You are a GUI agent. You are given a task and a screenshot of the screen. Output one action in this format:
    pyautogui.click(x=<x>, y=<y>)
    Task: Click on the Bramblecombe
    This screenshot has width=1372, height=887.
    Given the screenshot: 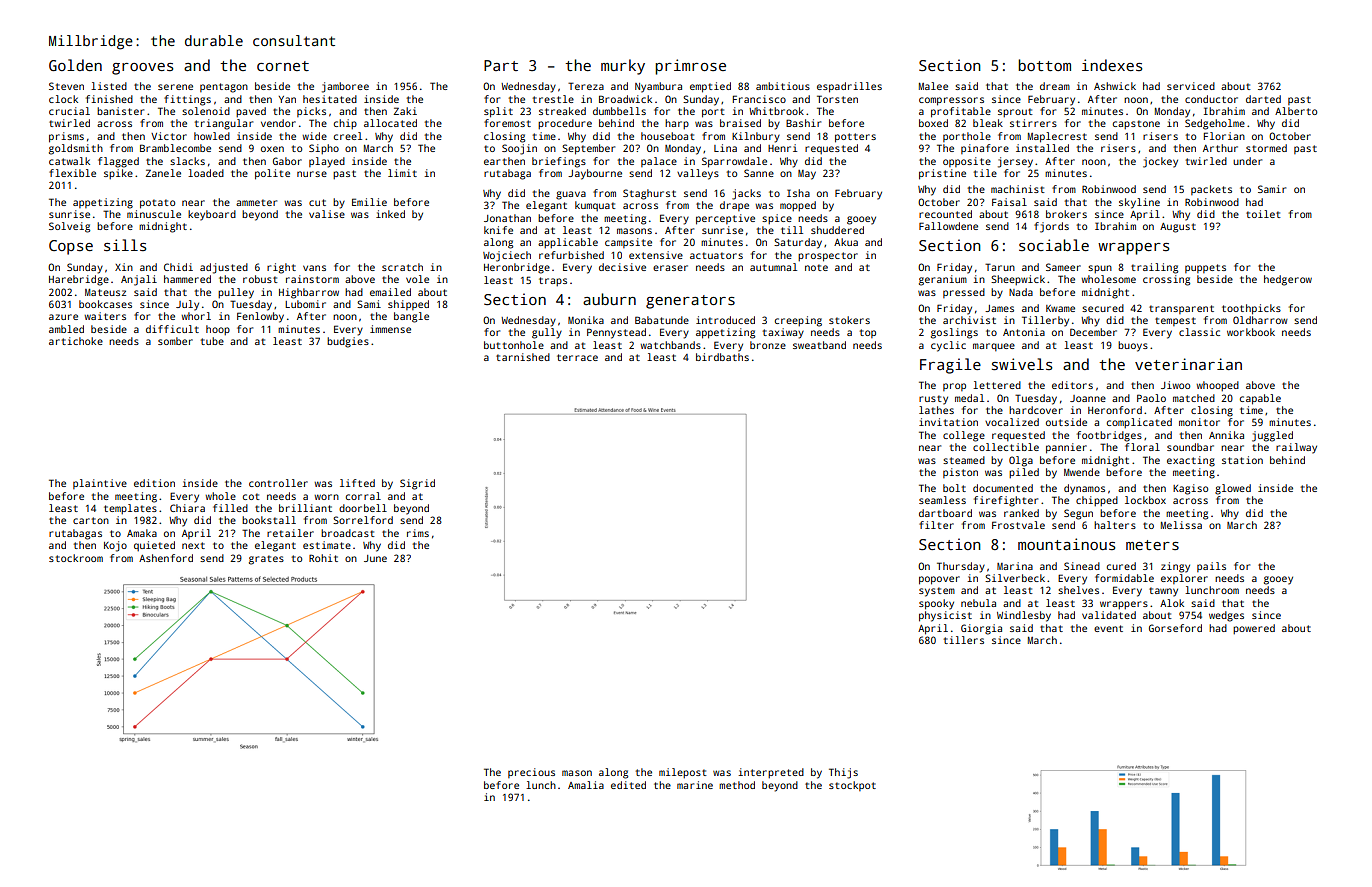 What is the action you would take?
    pyautogui.click(x=175, y=148)
